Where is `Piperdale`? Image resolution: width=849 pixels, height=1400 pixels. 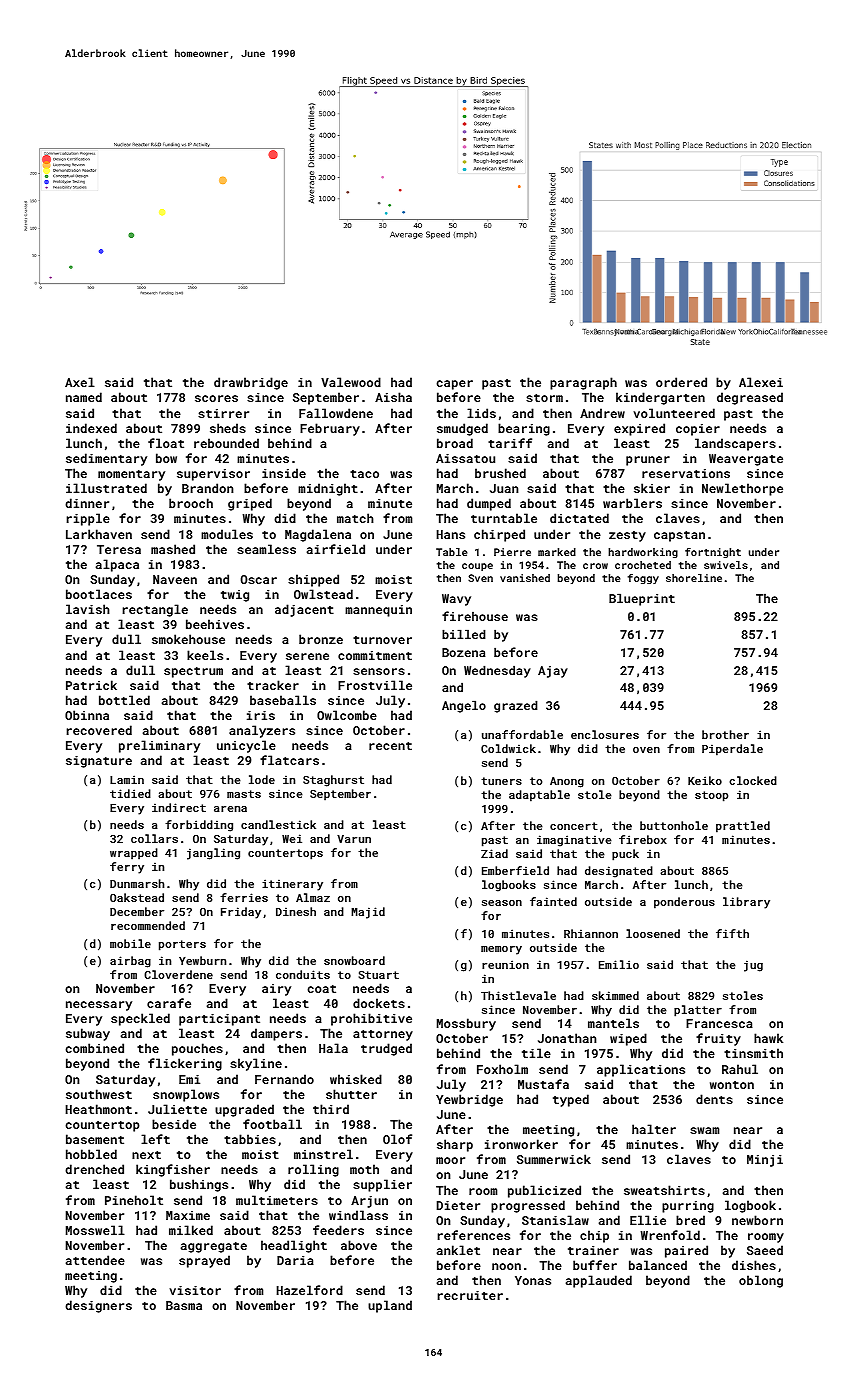
Piperdale is located at coordinates (732, 750).
